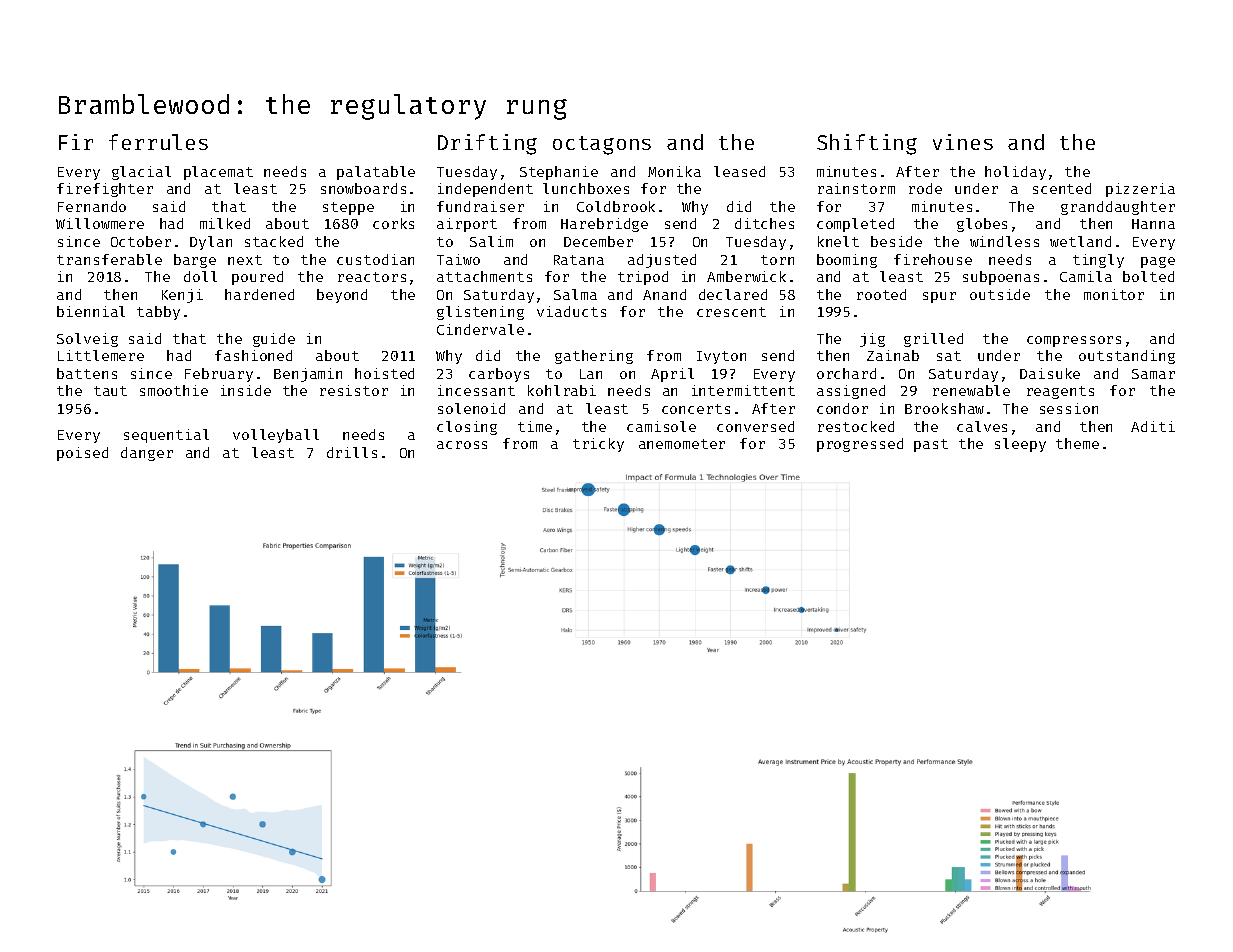 This screenshot has width=1233, height=952. Describe the element at coordinates (982, 225) in the screenshot. I see `globes` at that location.
